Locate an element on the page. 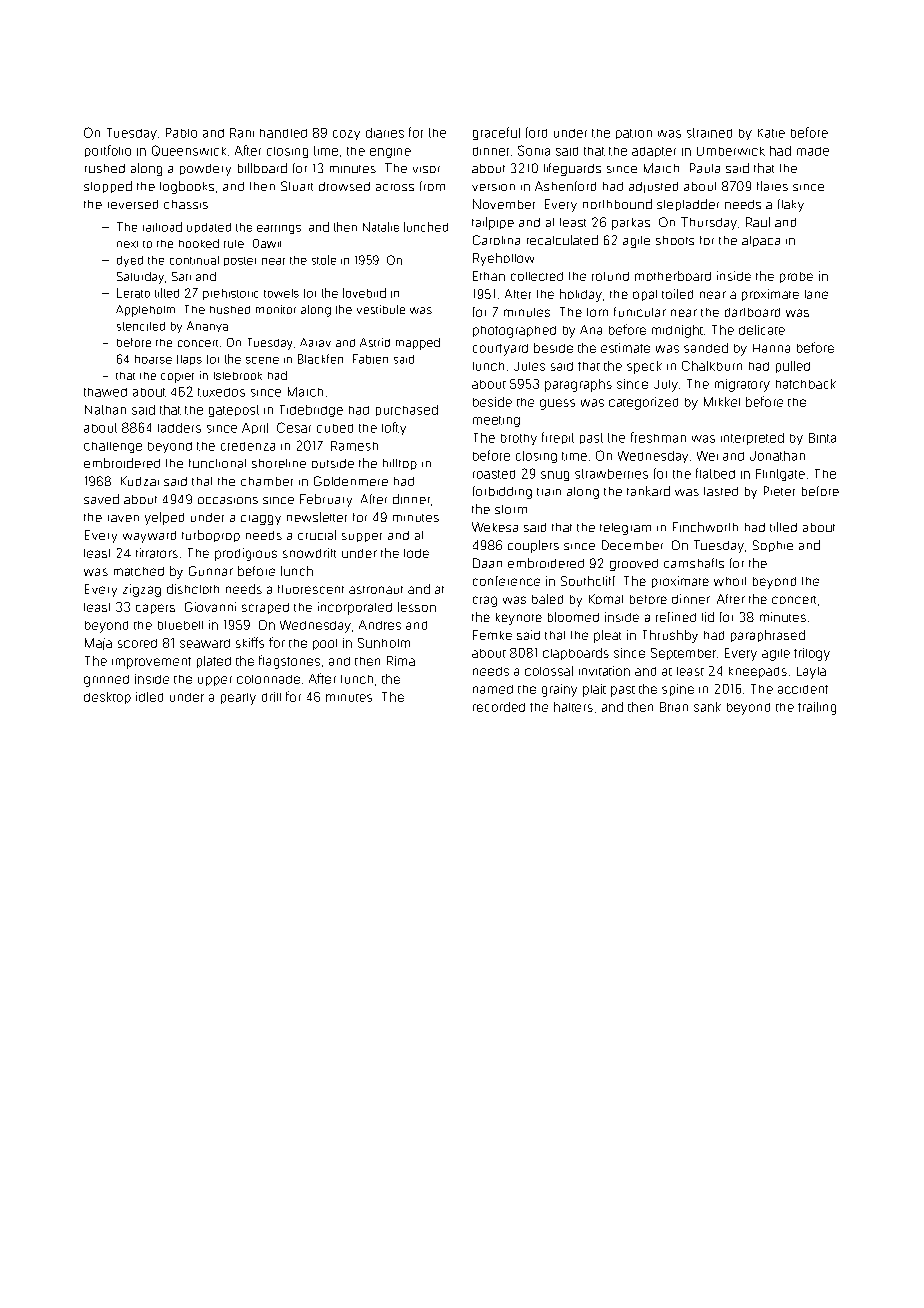 This page has width=924, height=1308. Hanna is located at coordinates (771, 348).
